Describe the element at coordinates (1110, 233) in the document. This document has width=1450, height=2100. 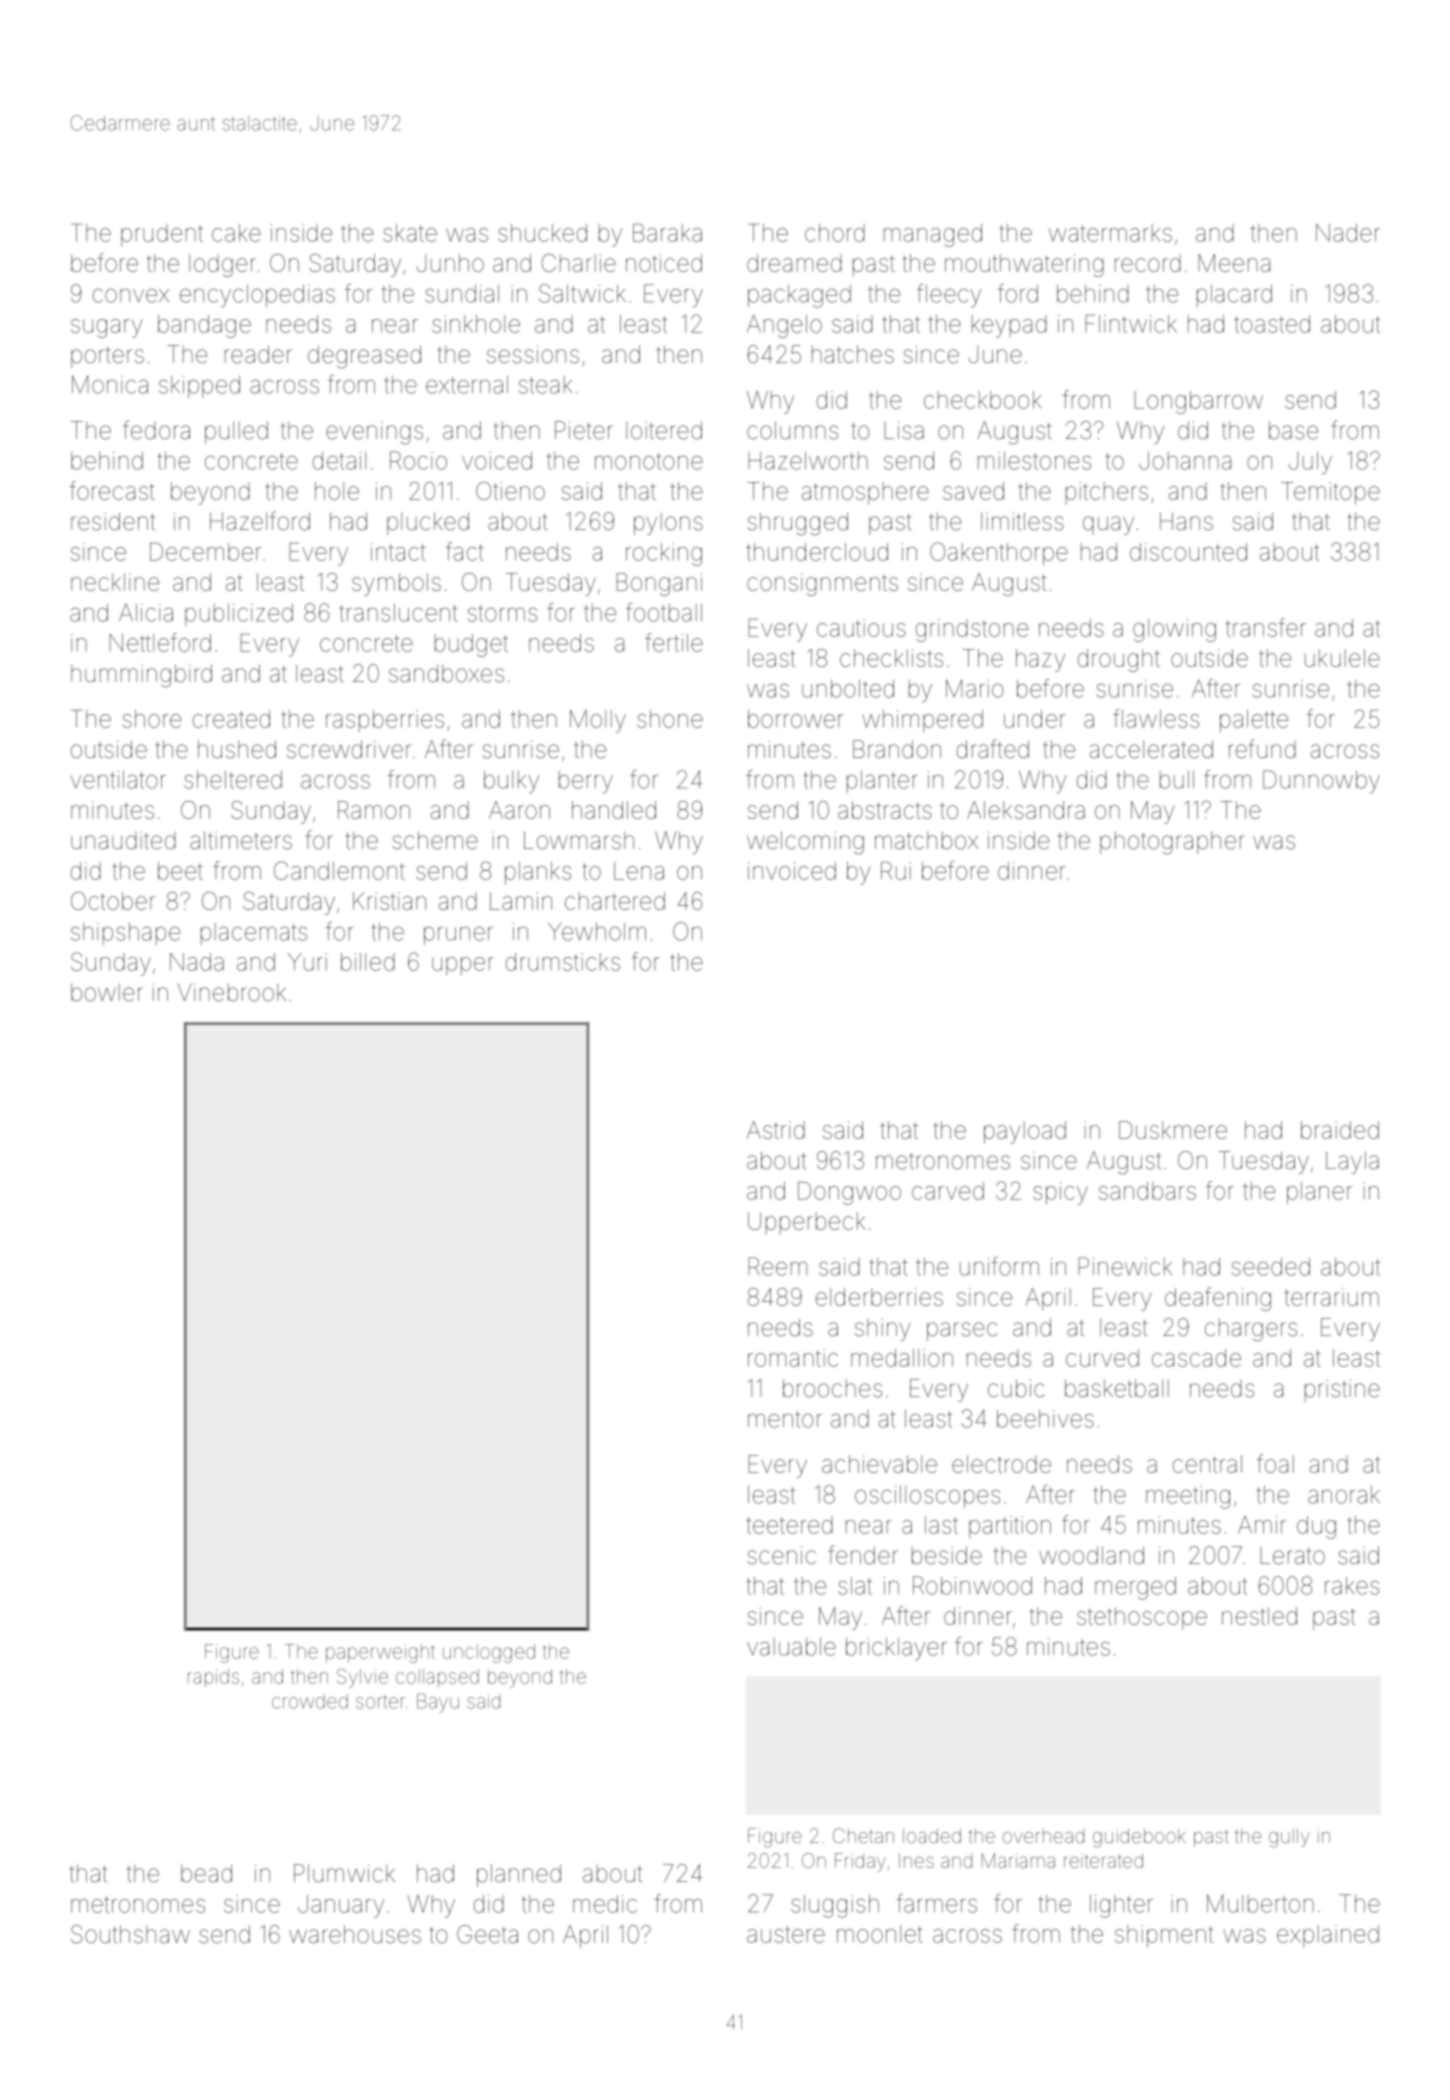
I see `watermarks` at that location.
